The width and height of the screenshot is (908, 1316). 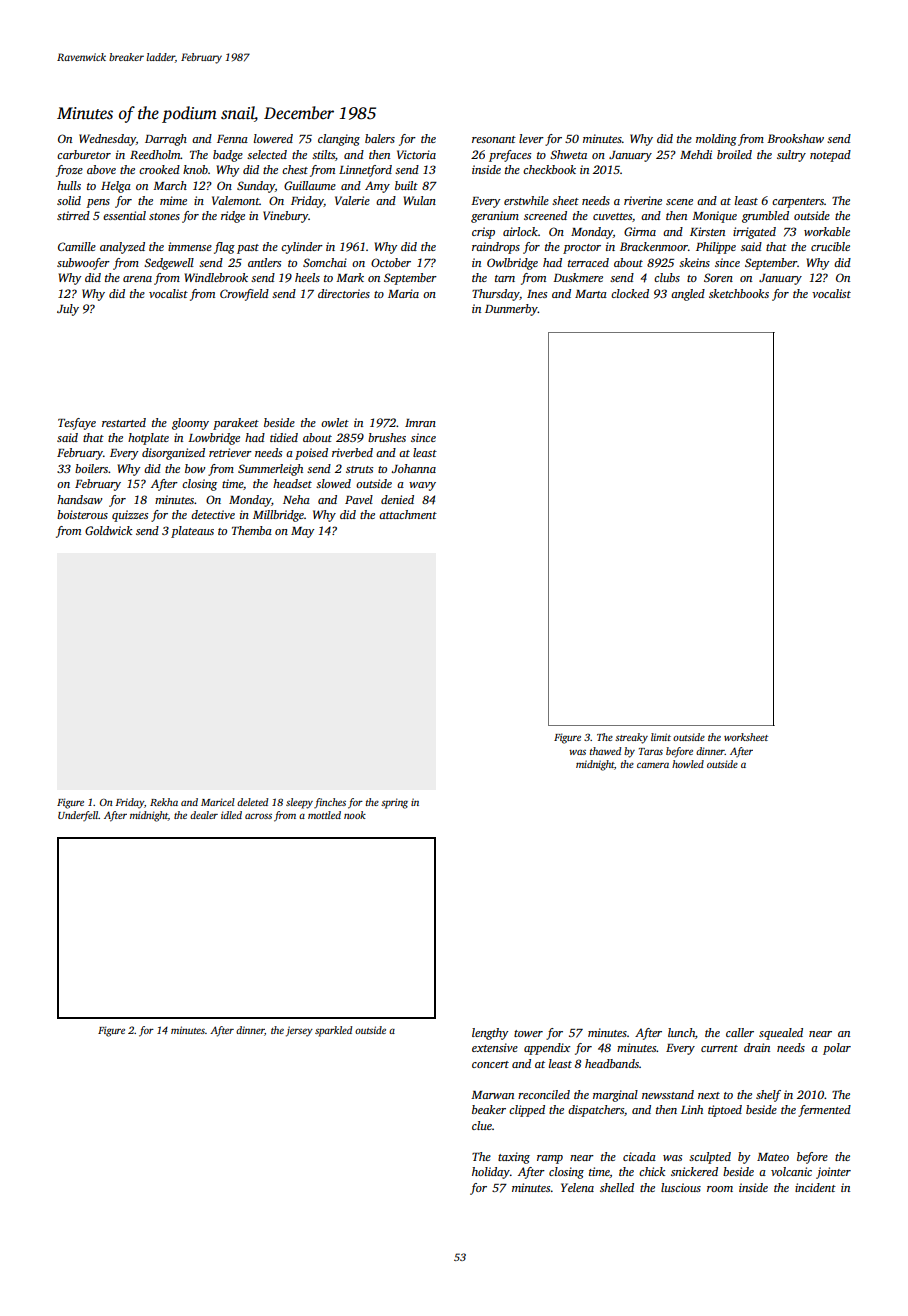 What do you see at coordinates (248, 249) in the screenshot?
I see `past` at bounding box center [248, 249].
